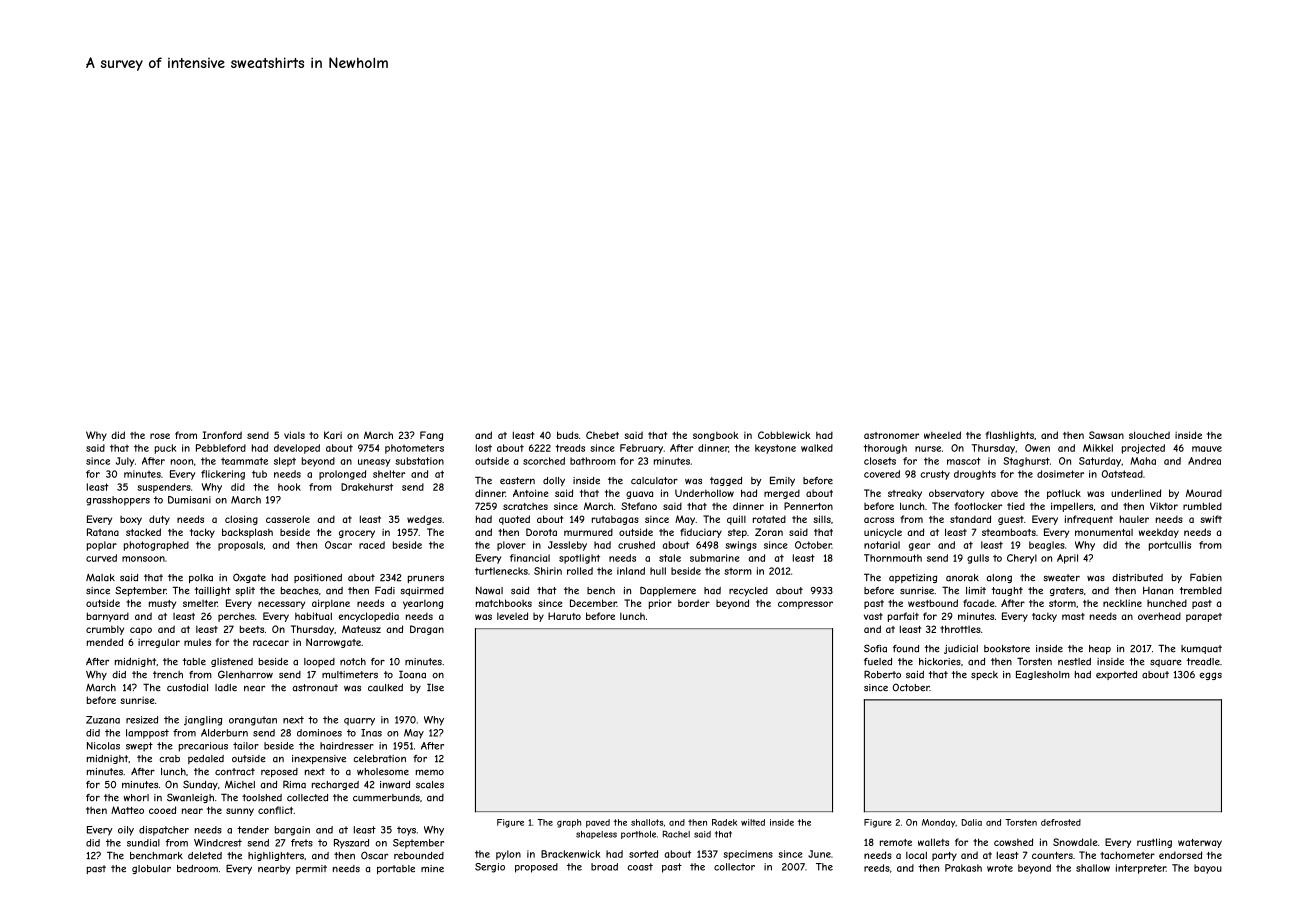  What do you see at coordinates (160, 436) in the page?
I see `rose` at bounding box center [160, 436].
